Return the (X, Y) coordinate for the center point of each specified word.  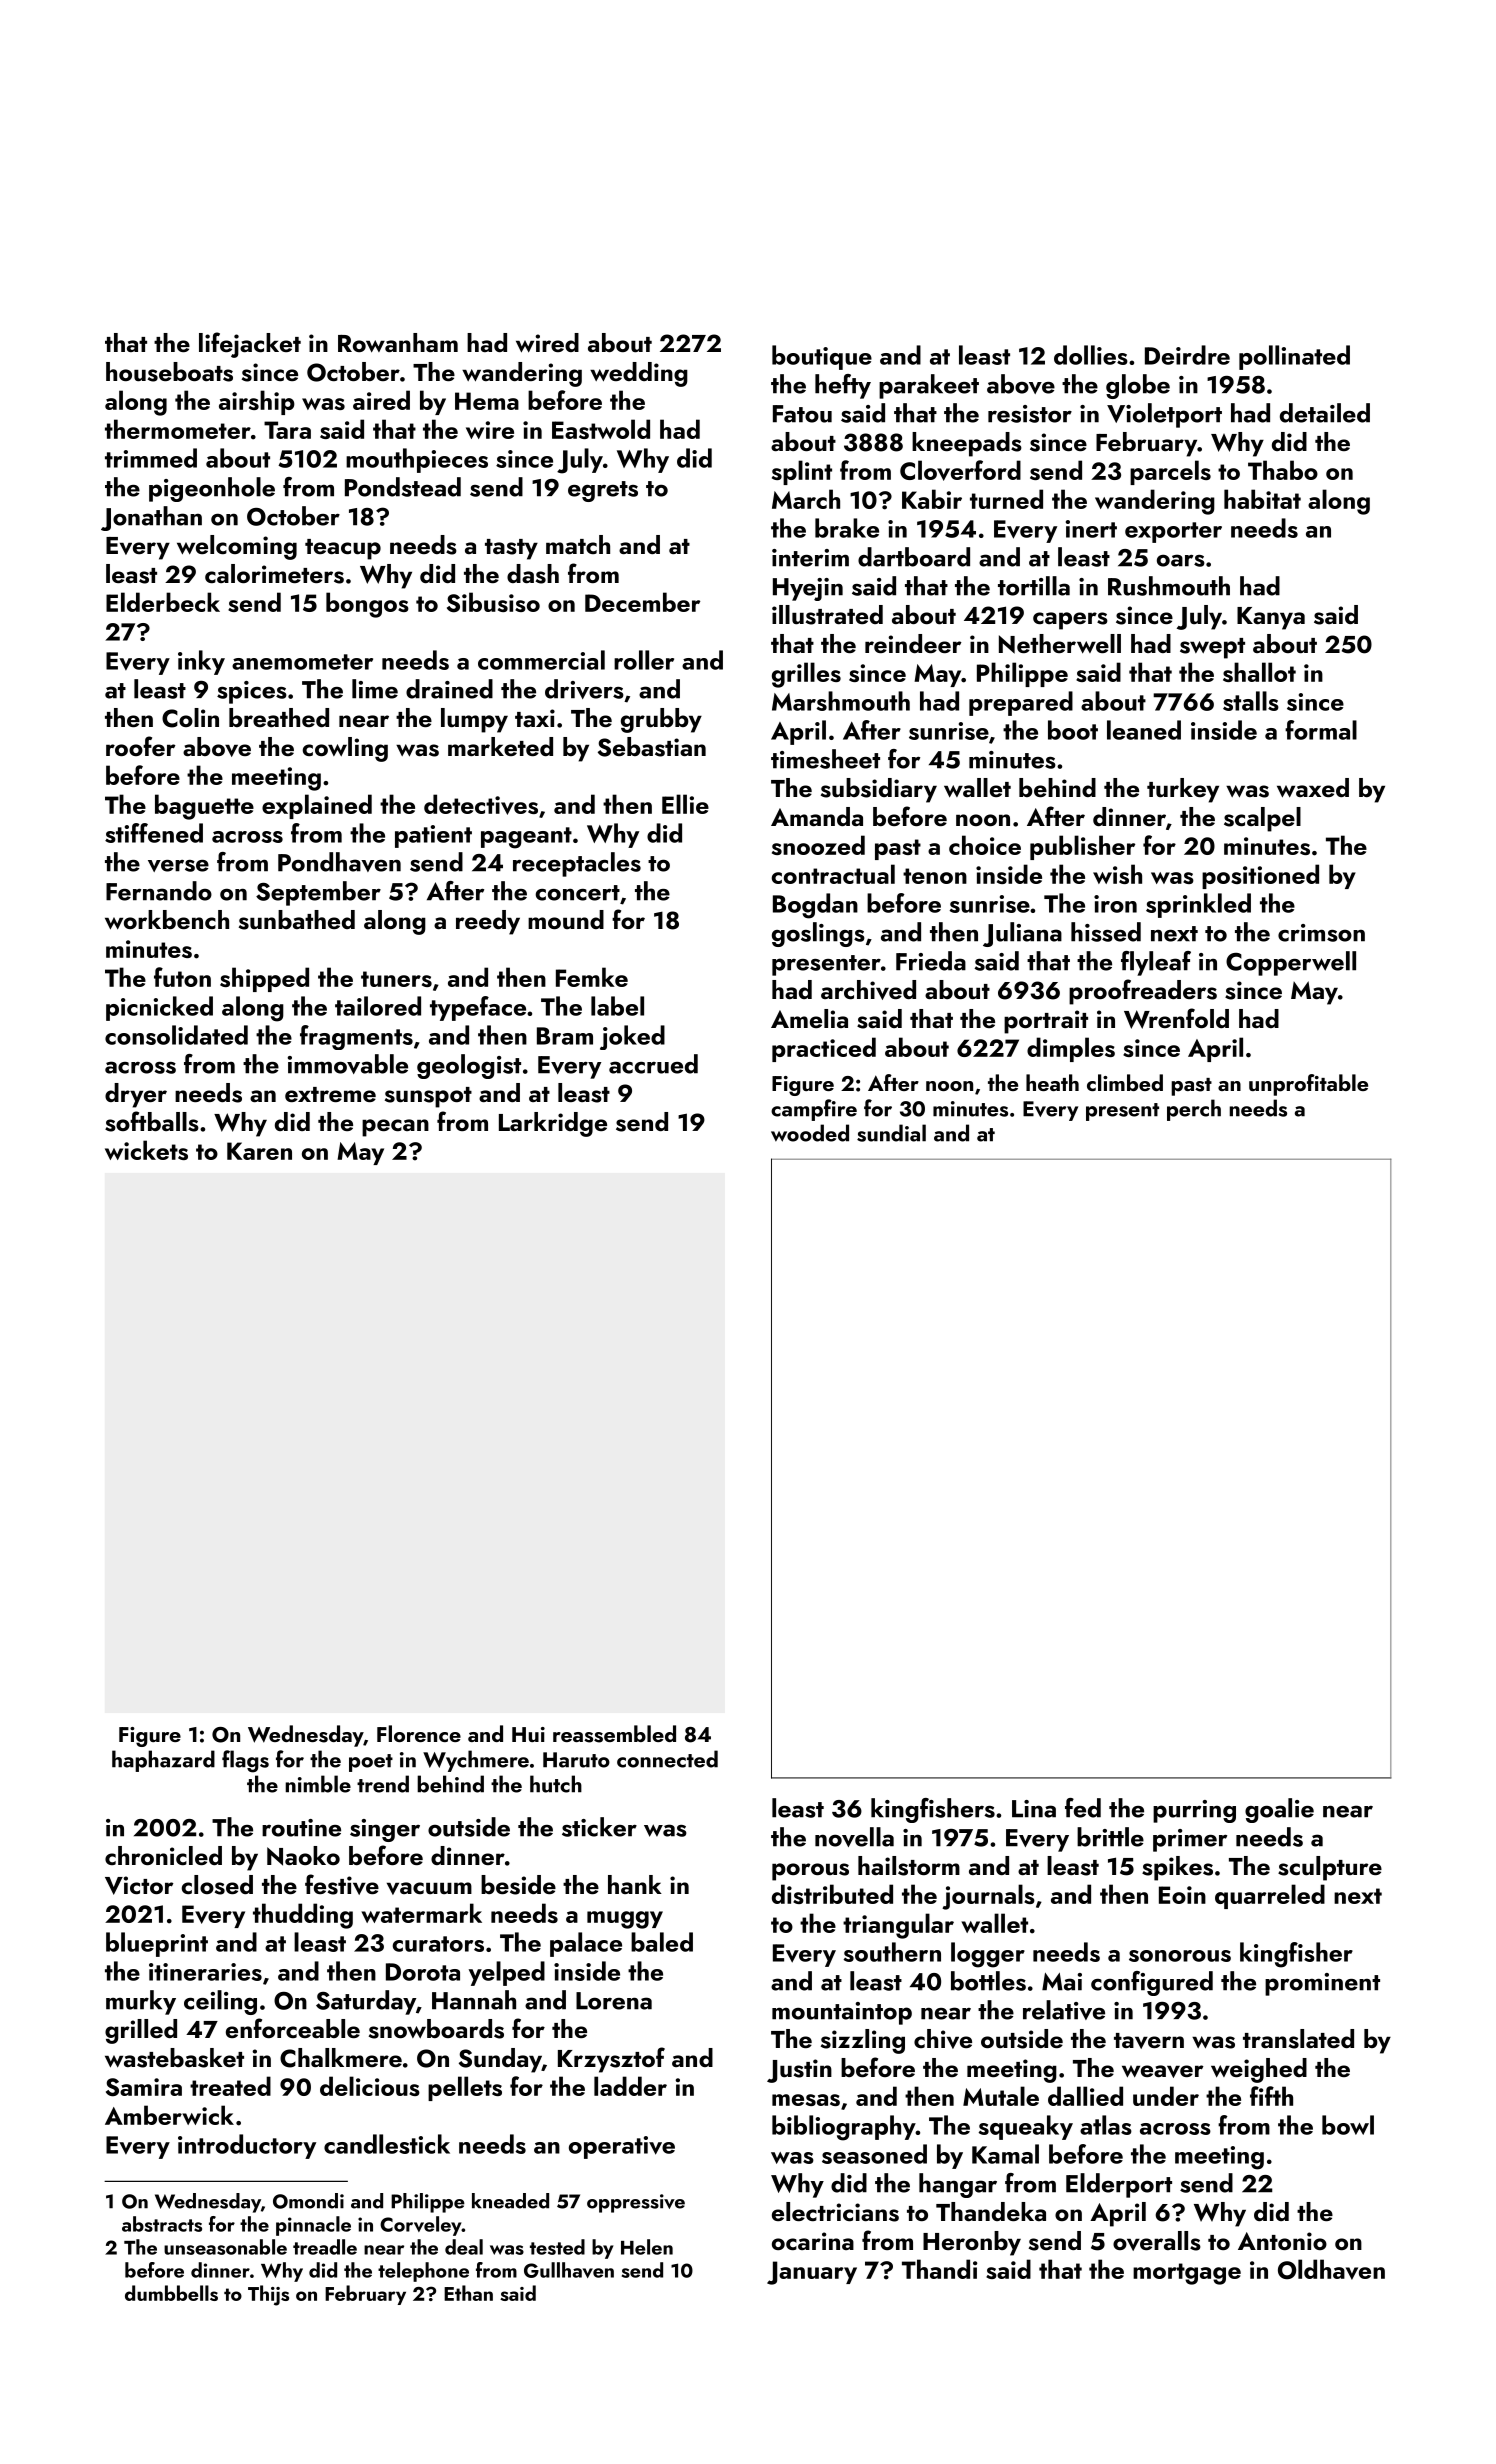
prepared (1021, 703)
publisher (1082, 847)
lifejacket (250, 345)
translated (1298, 2039)
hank (635, 1884)
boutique (822, 357)
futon (182, 977)
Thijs (268, 2295)
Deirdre (1187, 355)
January (812, 2273)
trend (383, 1784)
